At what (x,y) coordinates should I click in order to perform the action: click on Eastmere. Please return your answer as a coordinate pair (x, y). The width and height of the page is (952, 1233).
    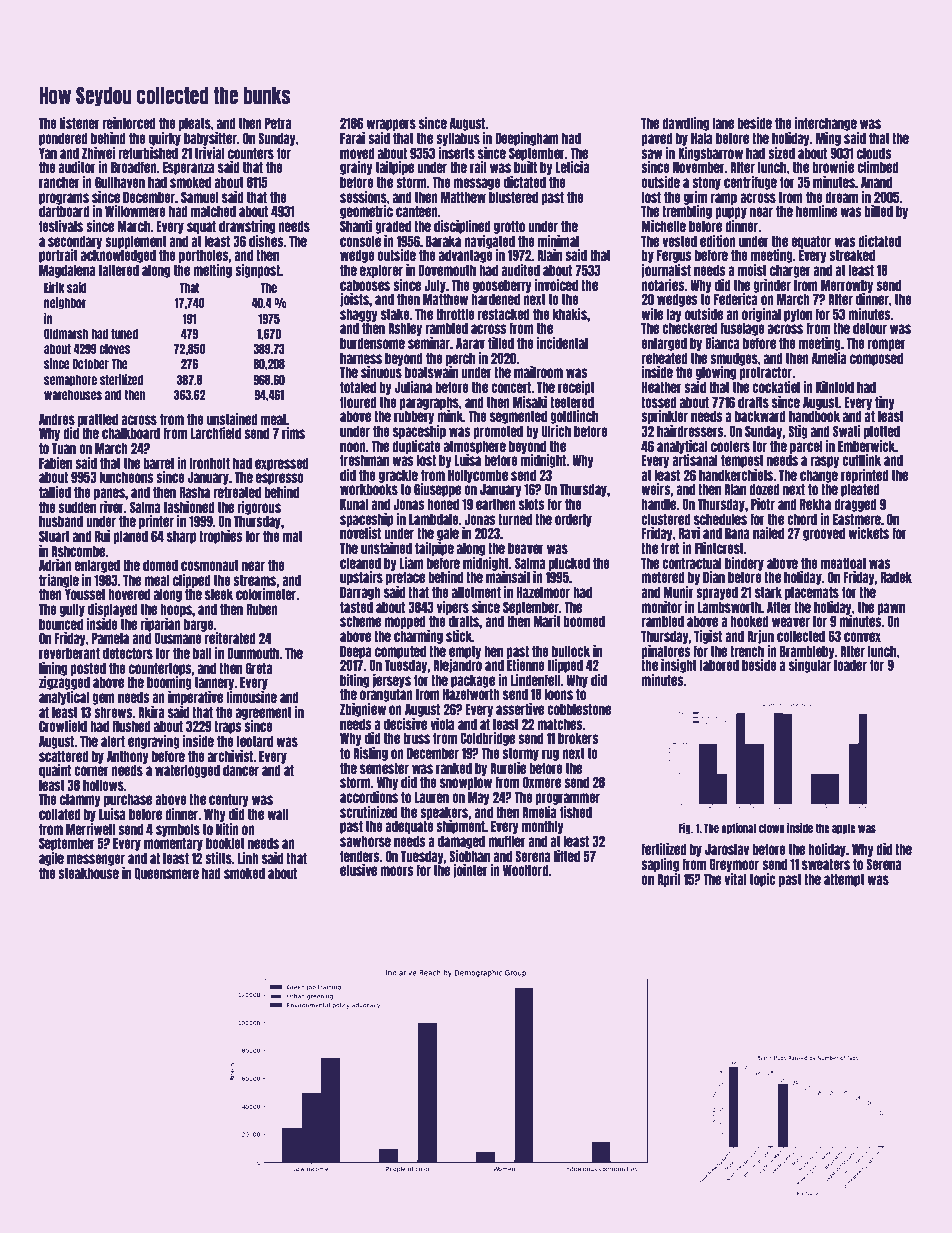
    Looking at the image, I should click on (857, 519).
